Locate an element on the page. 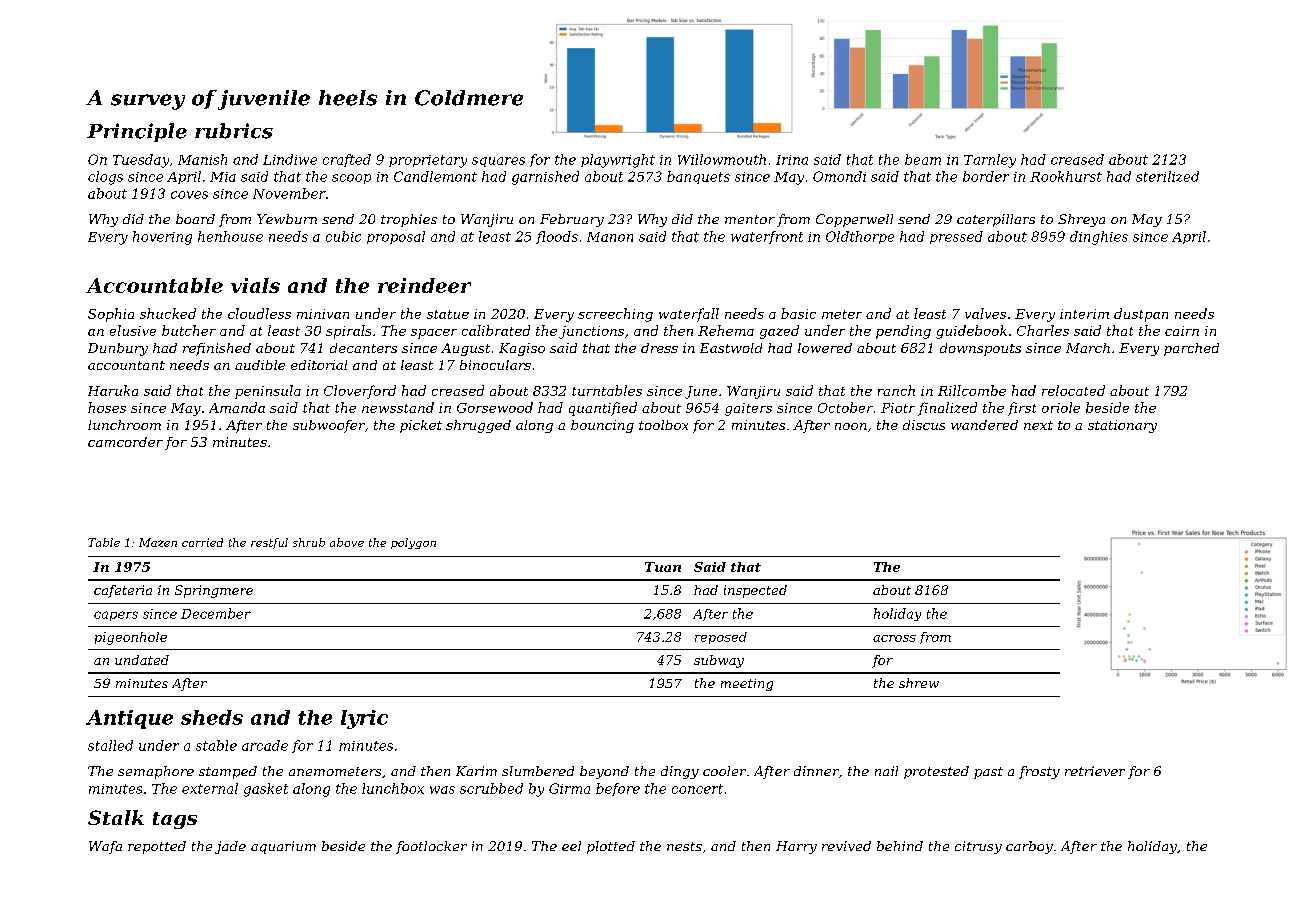  stamped is located at coordinates (228, 772).
